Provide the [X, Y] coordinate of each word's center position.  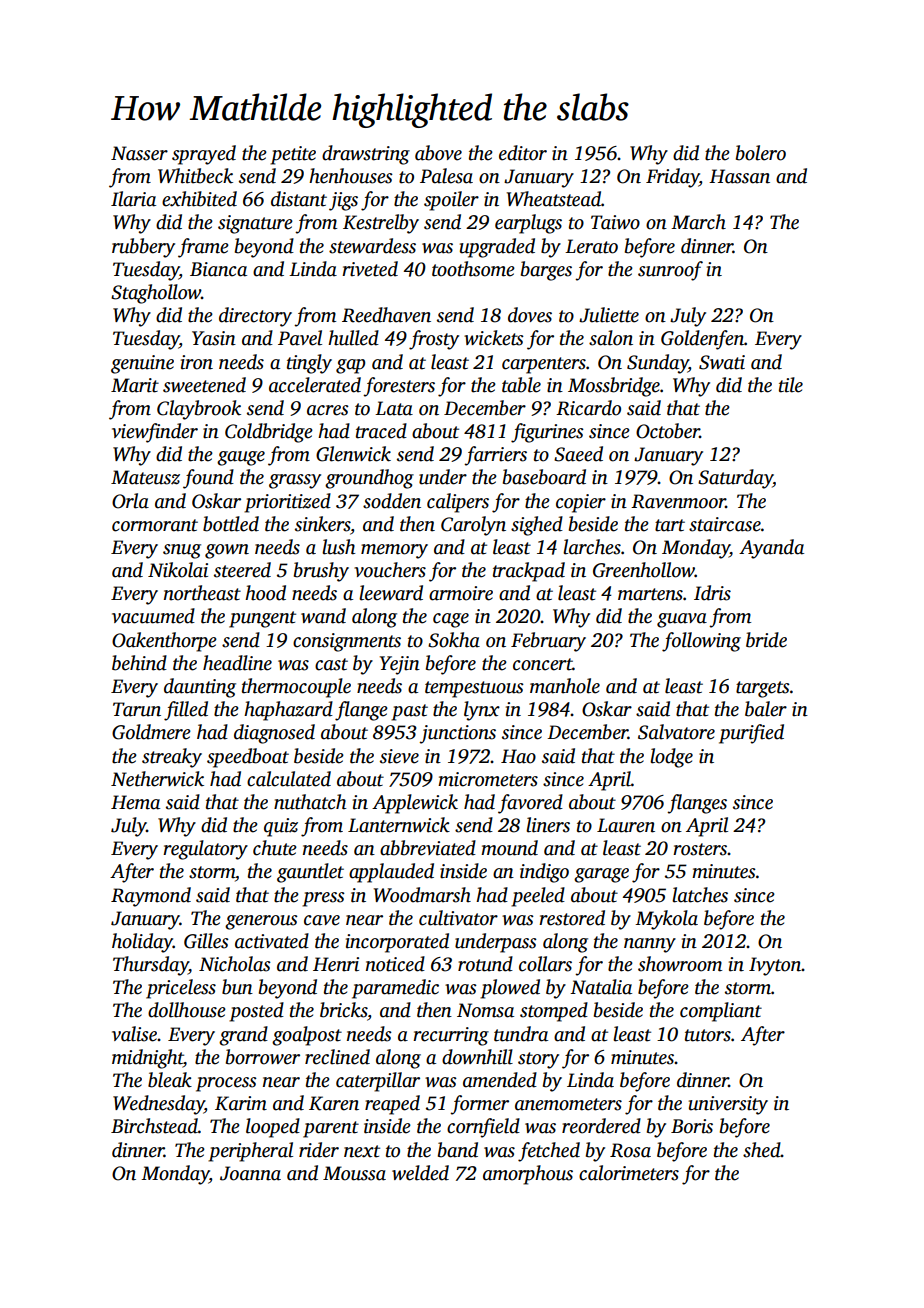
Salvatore [676, 732]
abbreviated [428, 848]
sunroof [670, 271]
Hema [135, 802]
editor [523, 153]
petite [293, 155]
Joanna [250, 1173]
